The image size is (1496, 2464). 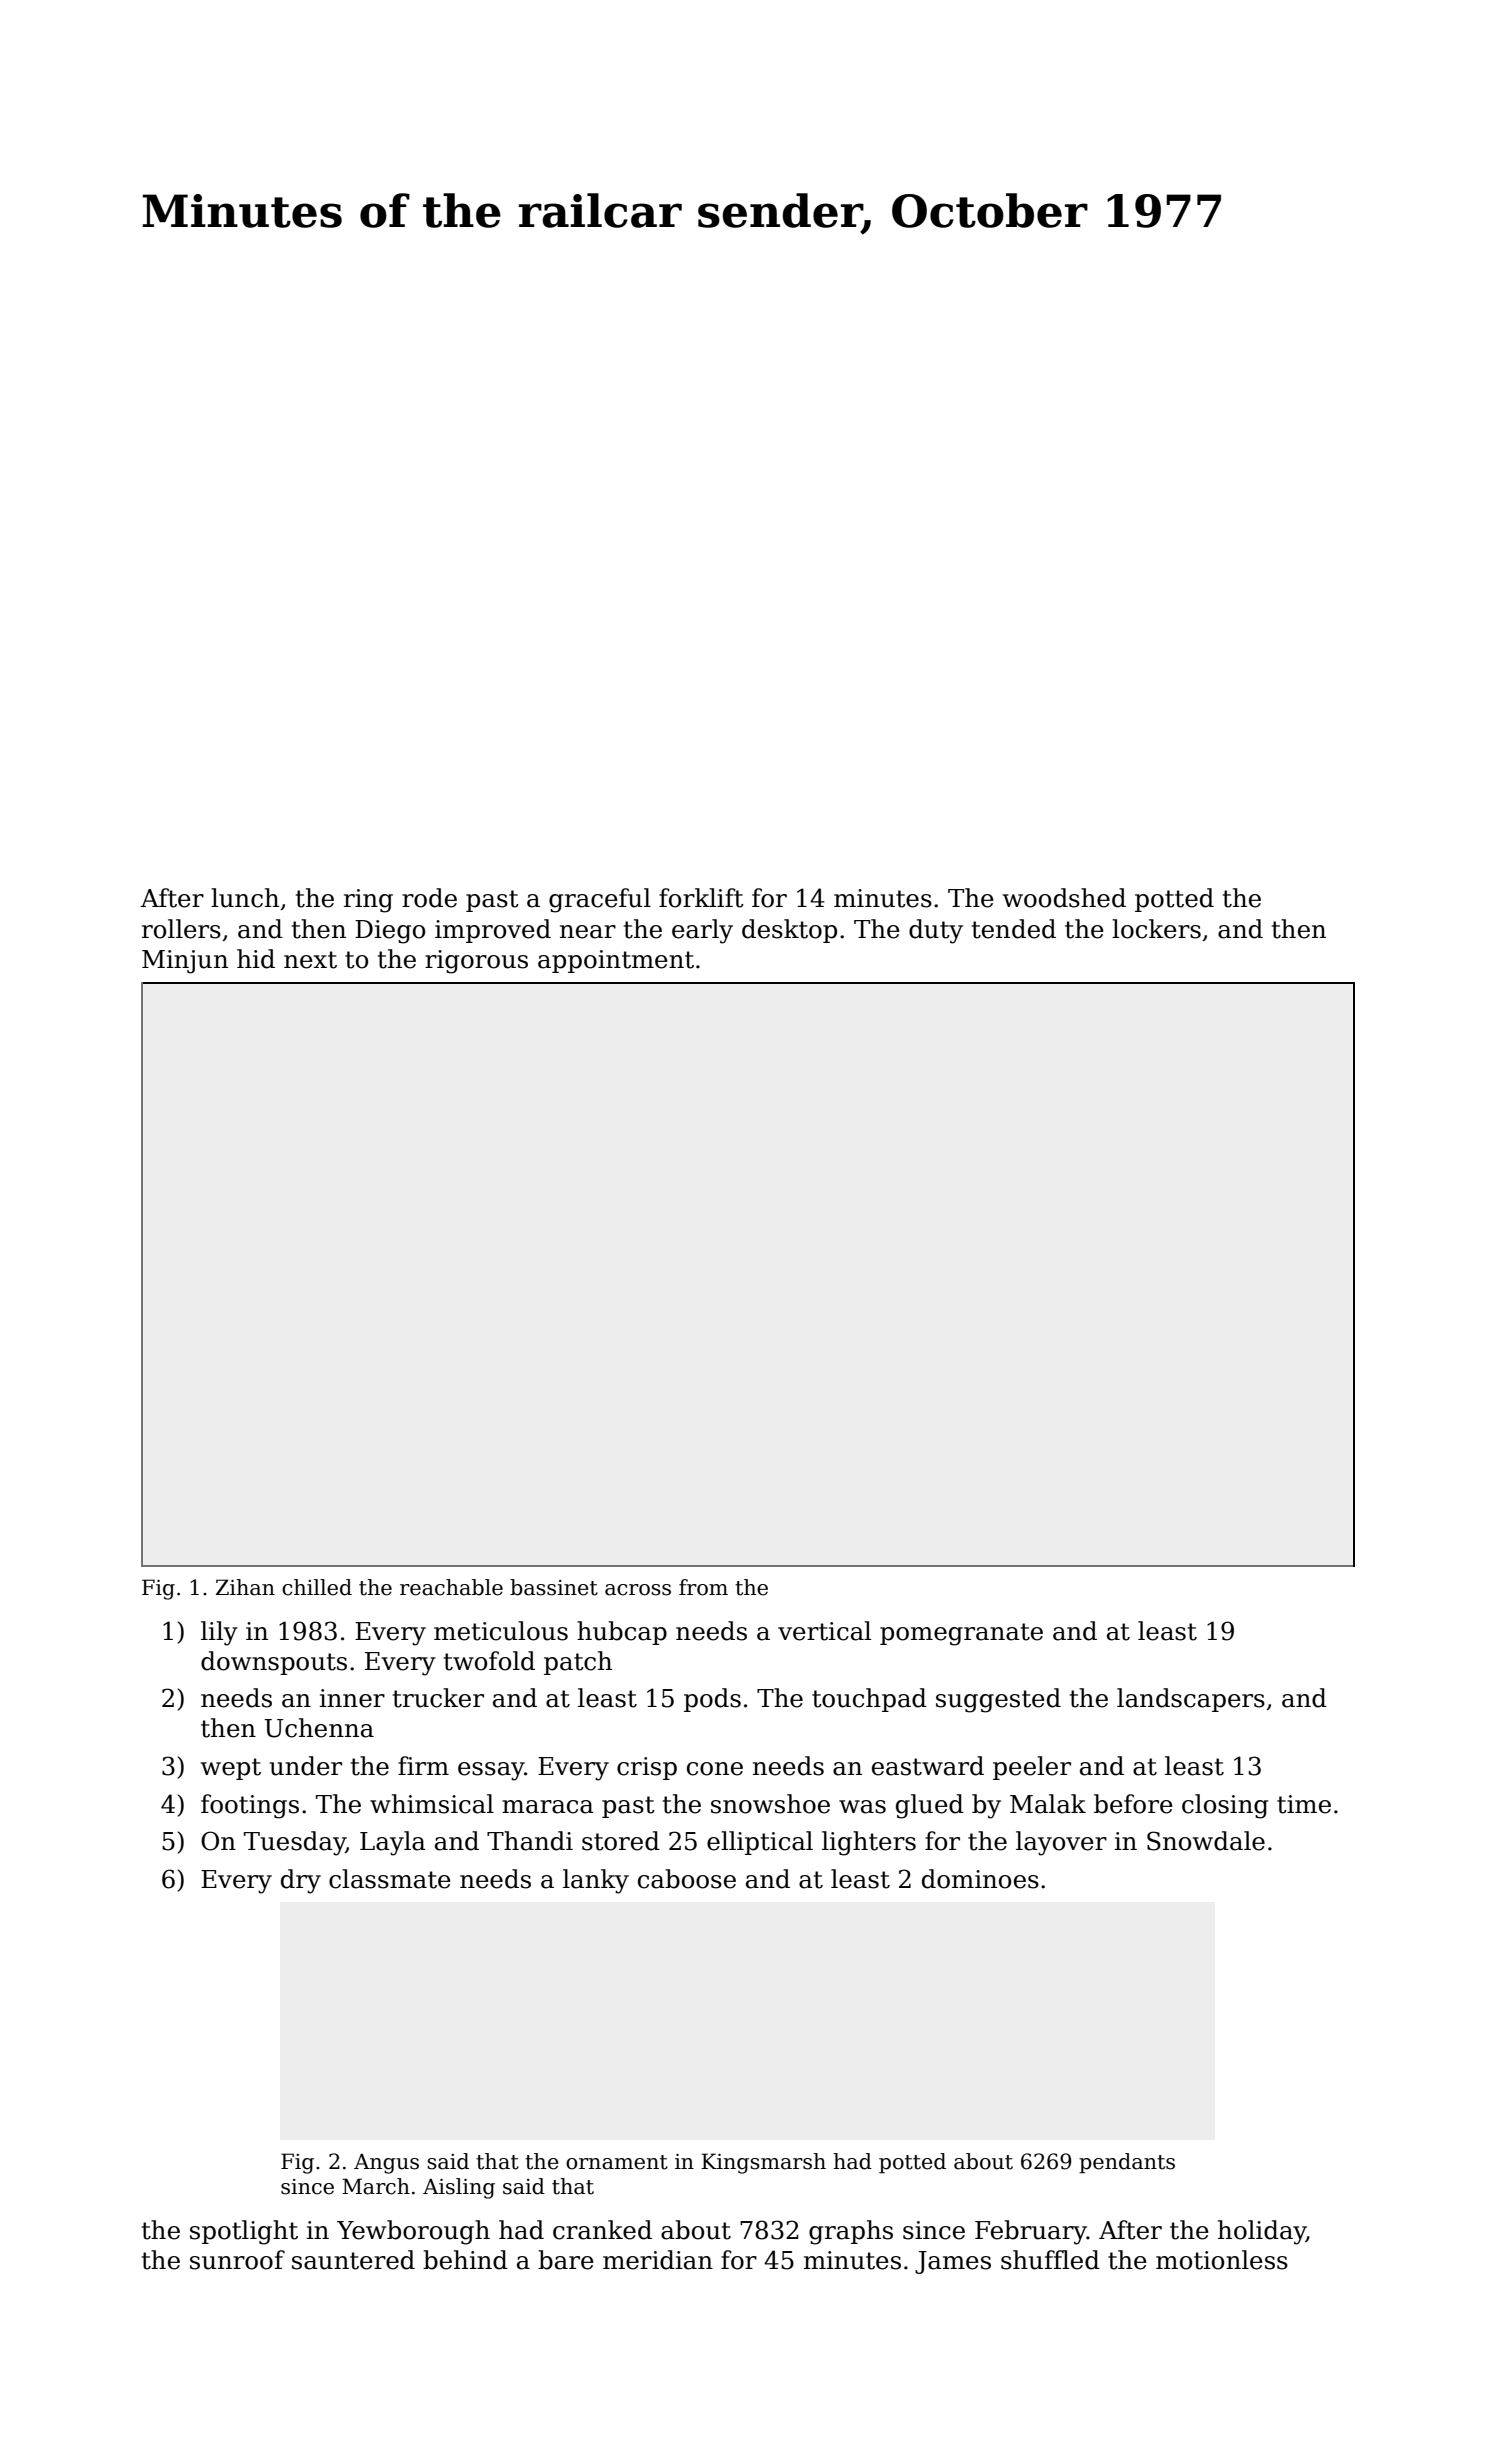 I want to click on duty, so click(x=936, y=931).
